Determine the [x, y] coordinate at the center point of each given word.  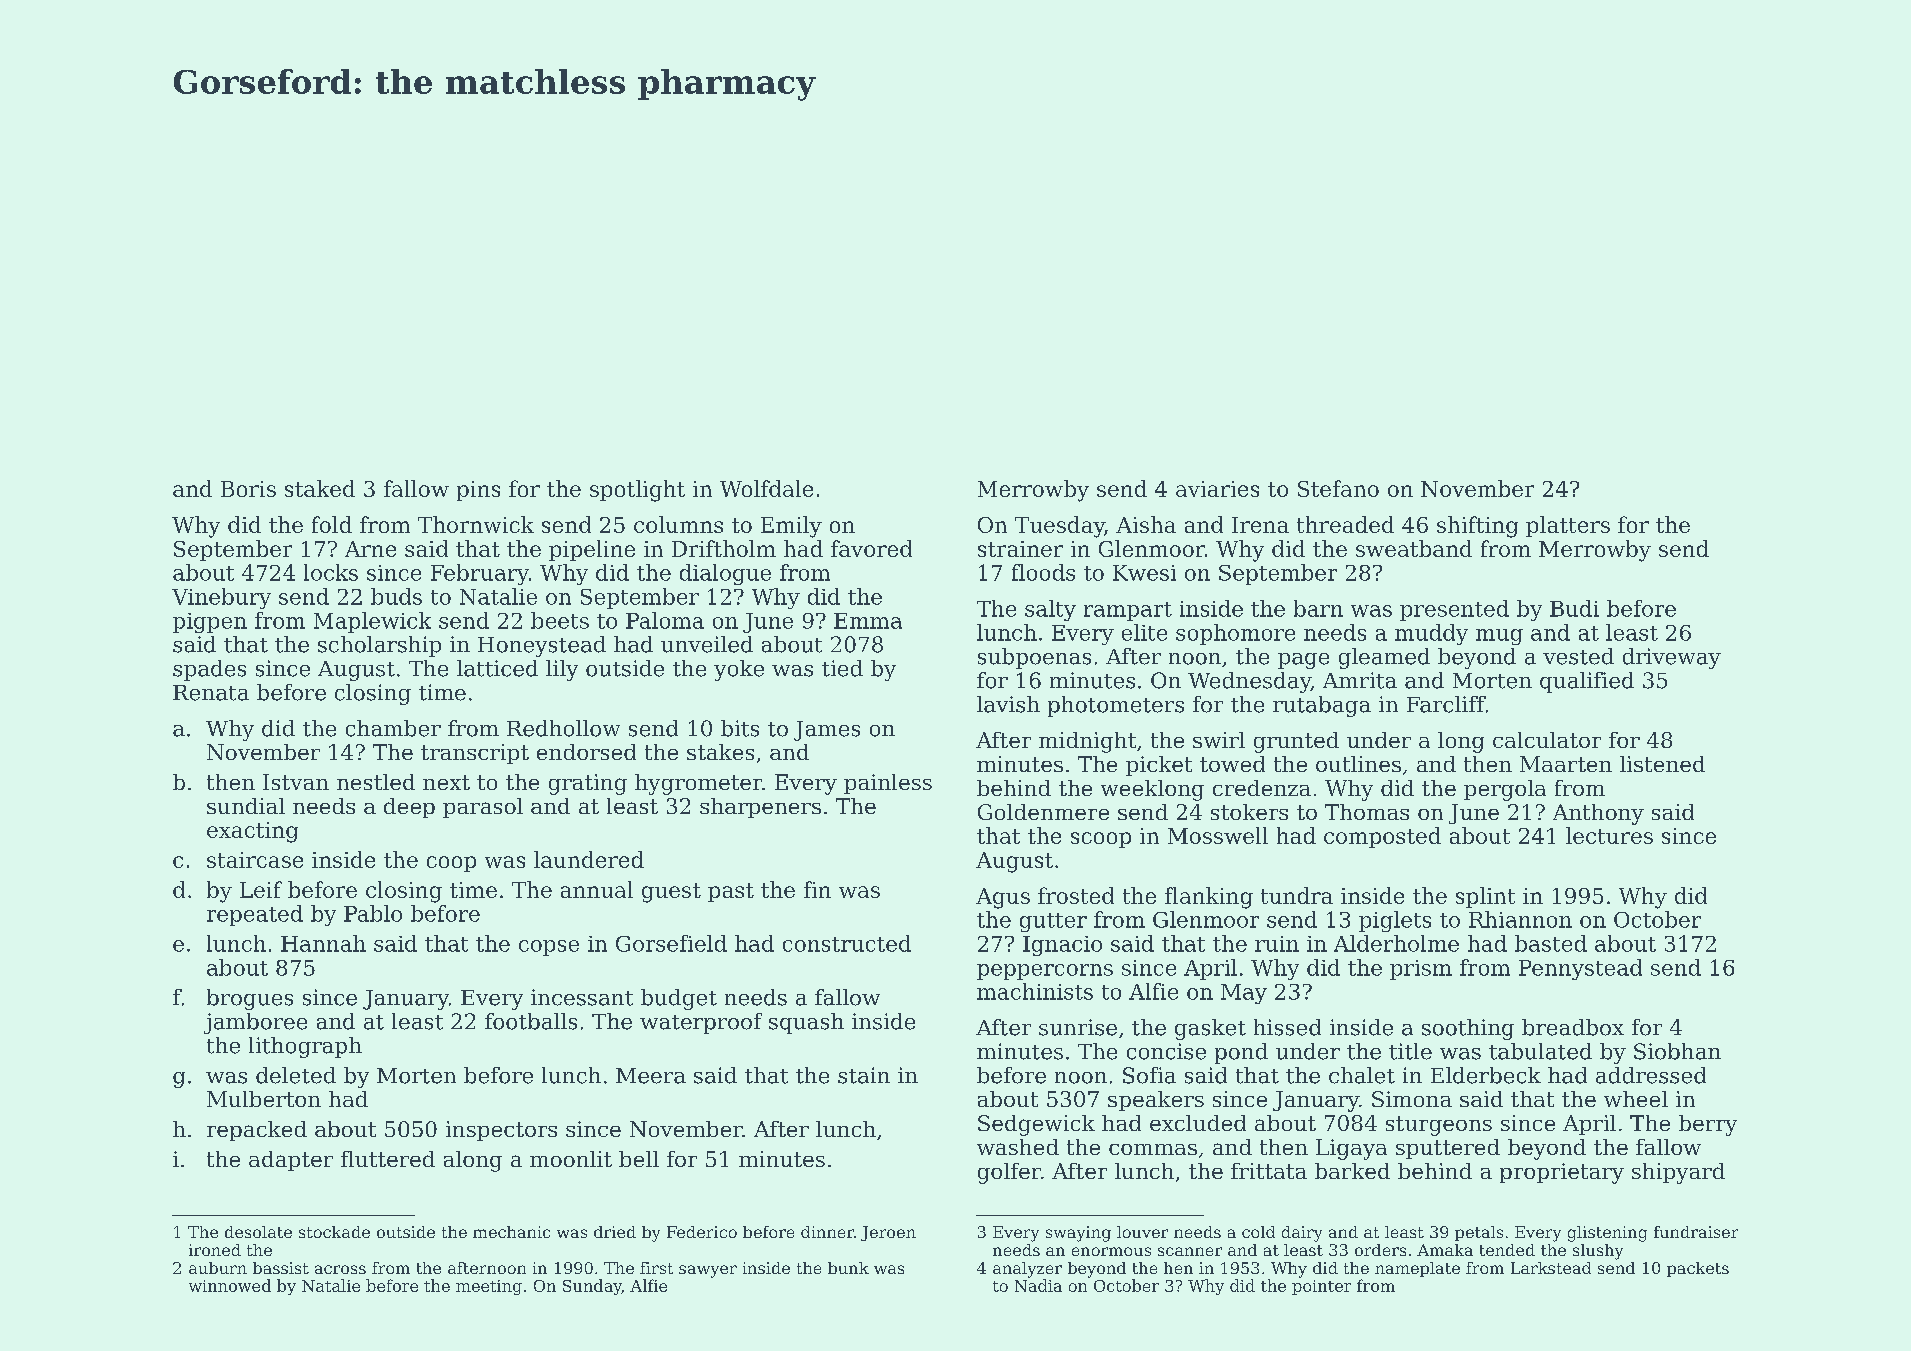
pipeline [592, 550]
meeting [489, 1287]
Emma [868, 621]
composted [1382, 837]
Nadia [1038, 1285]
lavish [1008, 704]
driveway [1672, 658]
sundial [246, 806]
